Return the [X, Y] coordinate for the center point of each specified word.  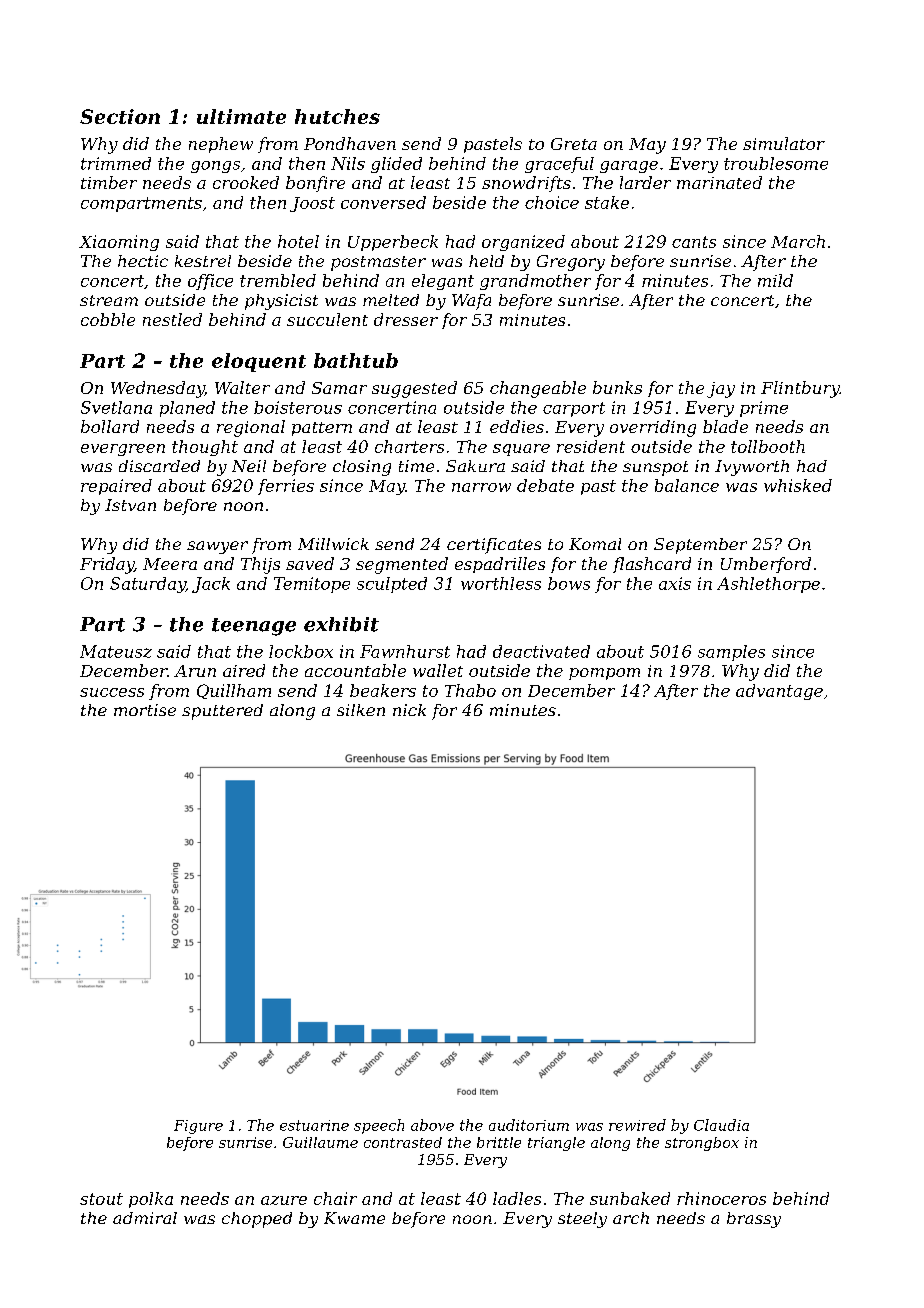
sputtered [222, 712]
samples [731, 653]
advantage [779, 692]
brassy [754, 1220]
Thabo [470, 690]
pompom [604, 674]
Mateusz [116, 651]
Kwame [354, 1218]
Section [120, 116]
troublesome [776, 163]
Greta [574, 144]
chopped [257, 1220]
